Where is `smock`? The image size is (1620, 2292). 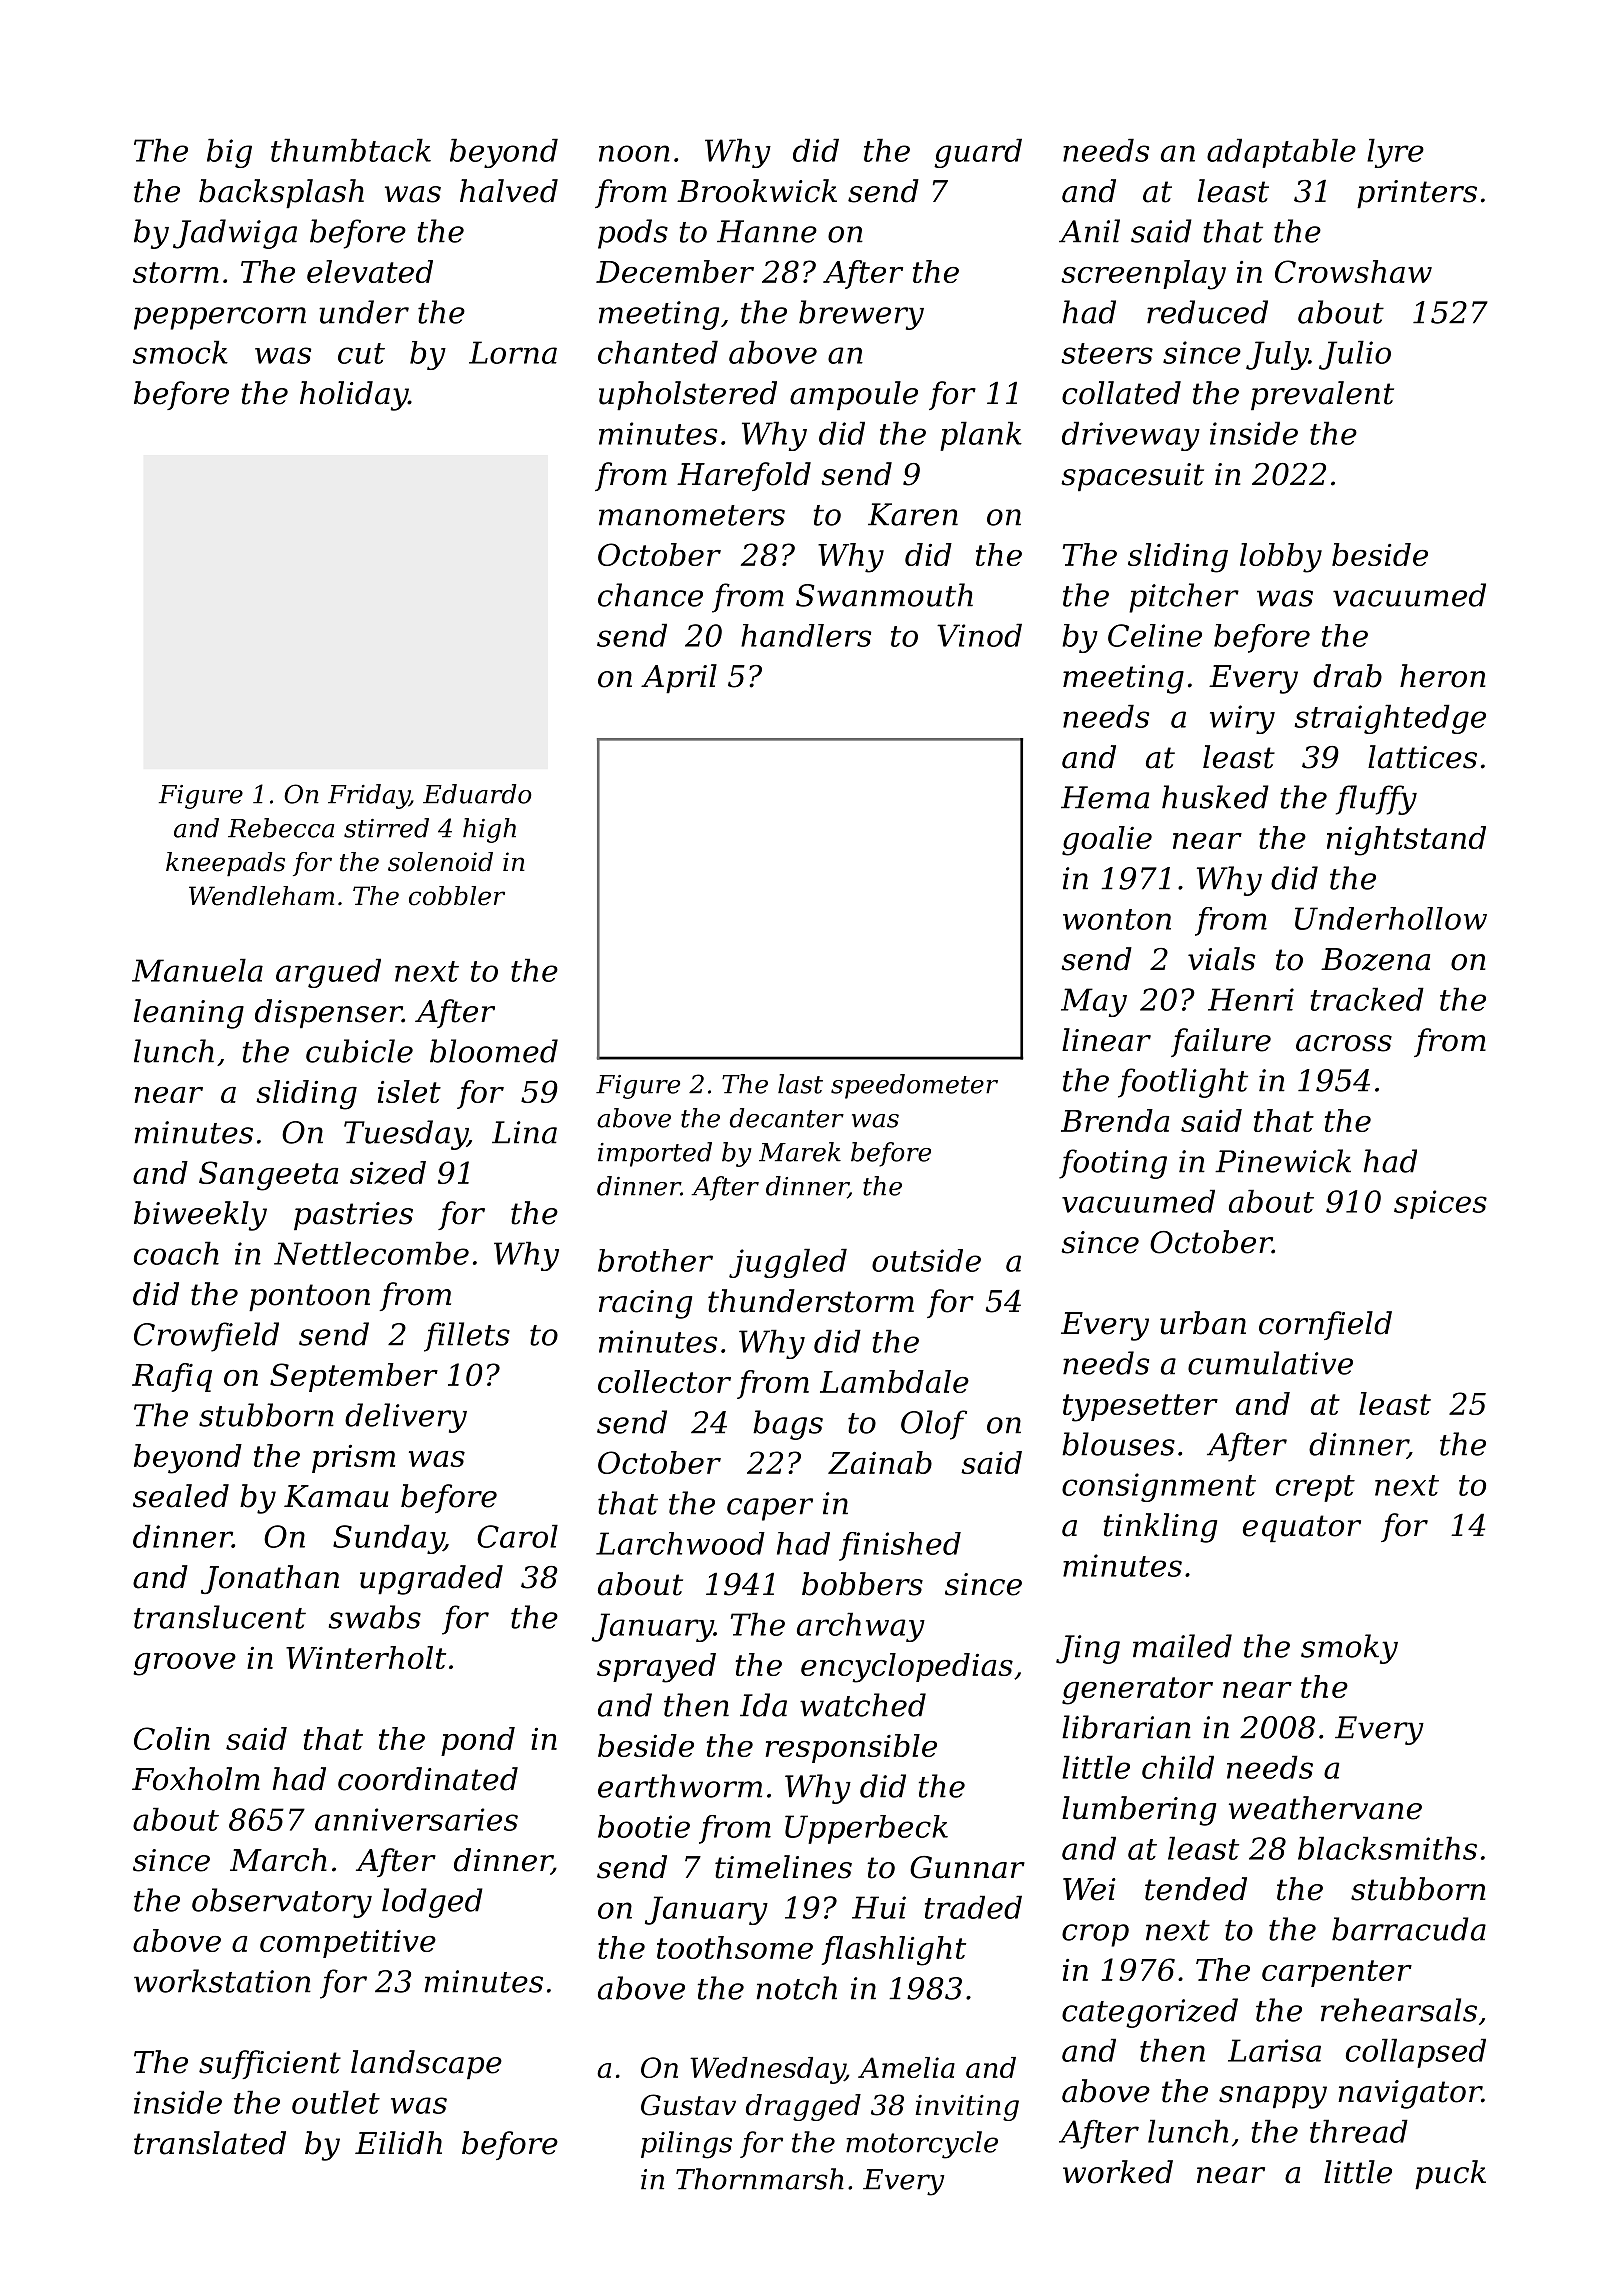
smock is located at coordinates (180, 352).
